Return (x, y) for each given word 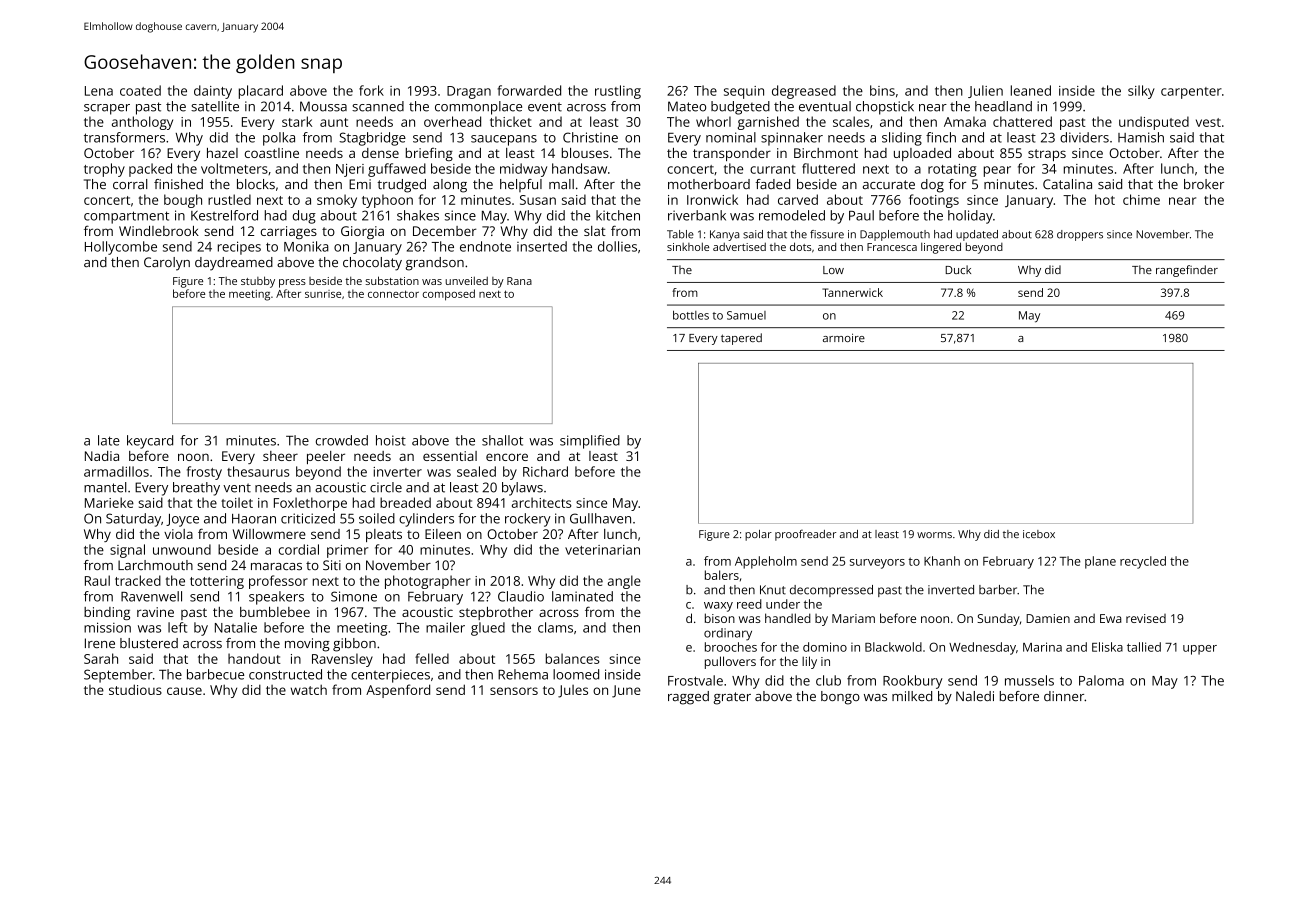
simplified (590, 442)
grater (732, 698)
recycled (1143, 562)
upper (1200, 650)
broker (1204, 184)
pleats (384, 535)
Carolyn (167, 264)
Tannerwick (852, 292)
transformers (124, 137)
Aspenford (398, 691)
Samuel (746, 315)
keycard (150, 442)
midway (523, 170)
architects (542, 502)
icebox (1039, 534)
